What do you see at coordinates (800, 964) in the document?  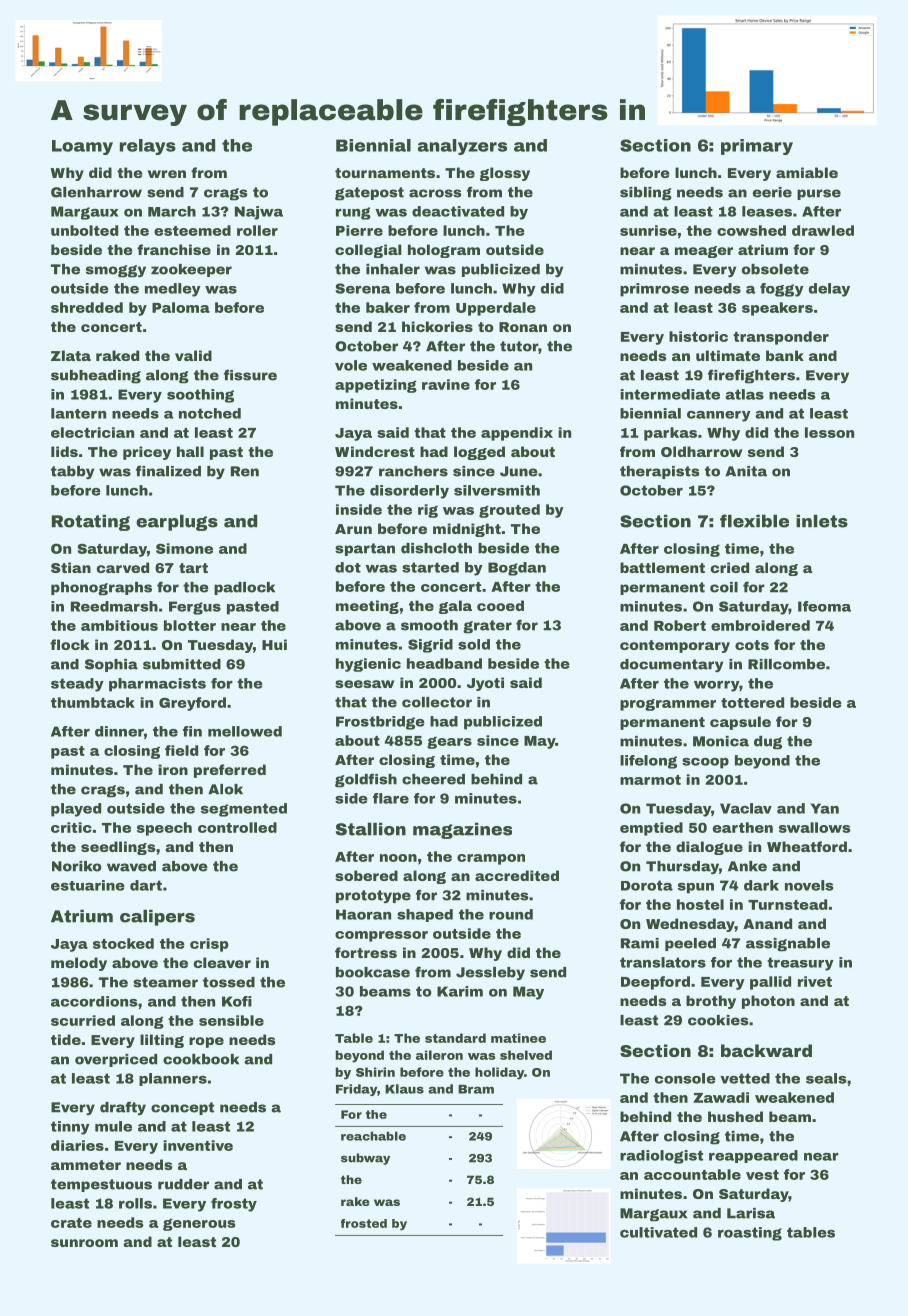 I see `treasury` at bounding box center [800, 964].
